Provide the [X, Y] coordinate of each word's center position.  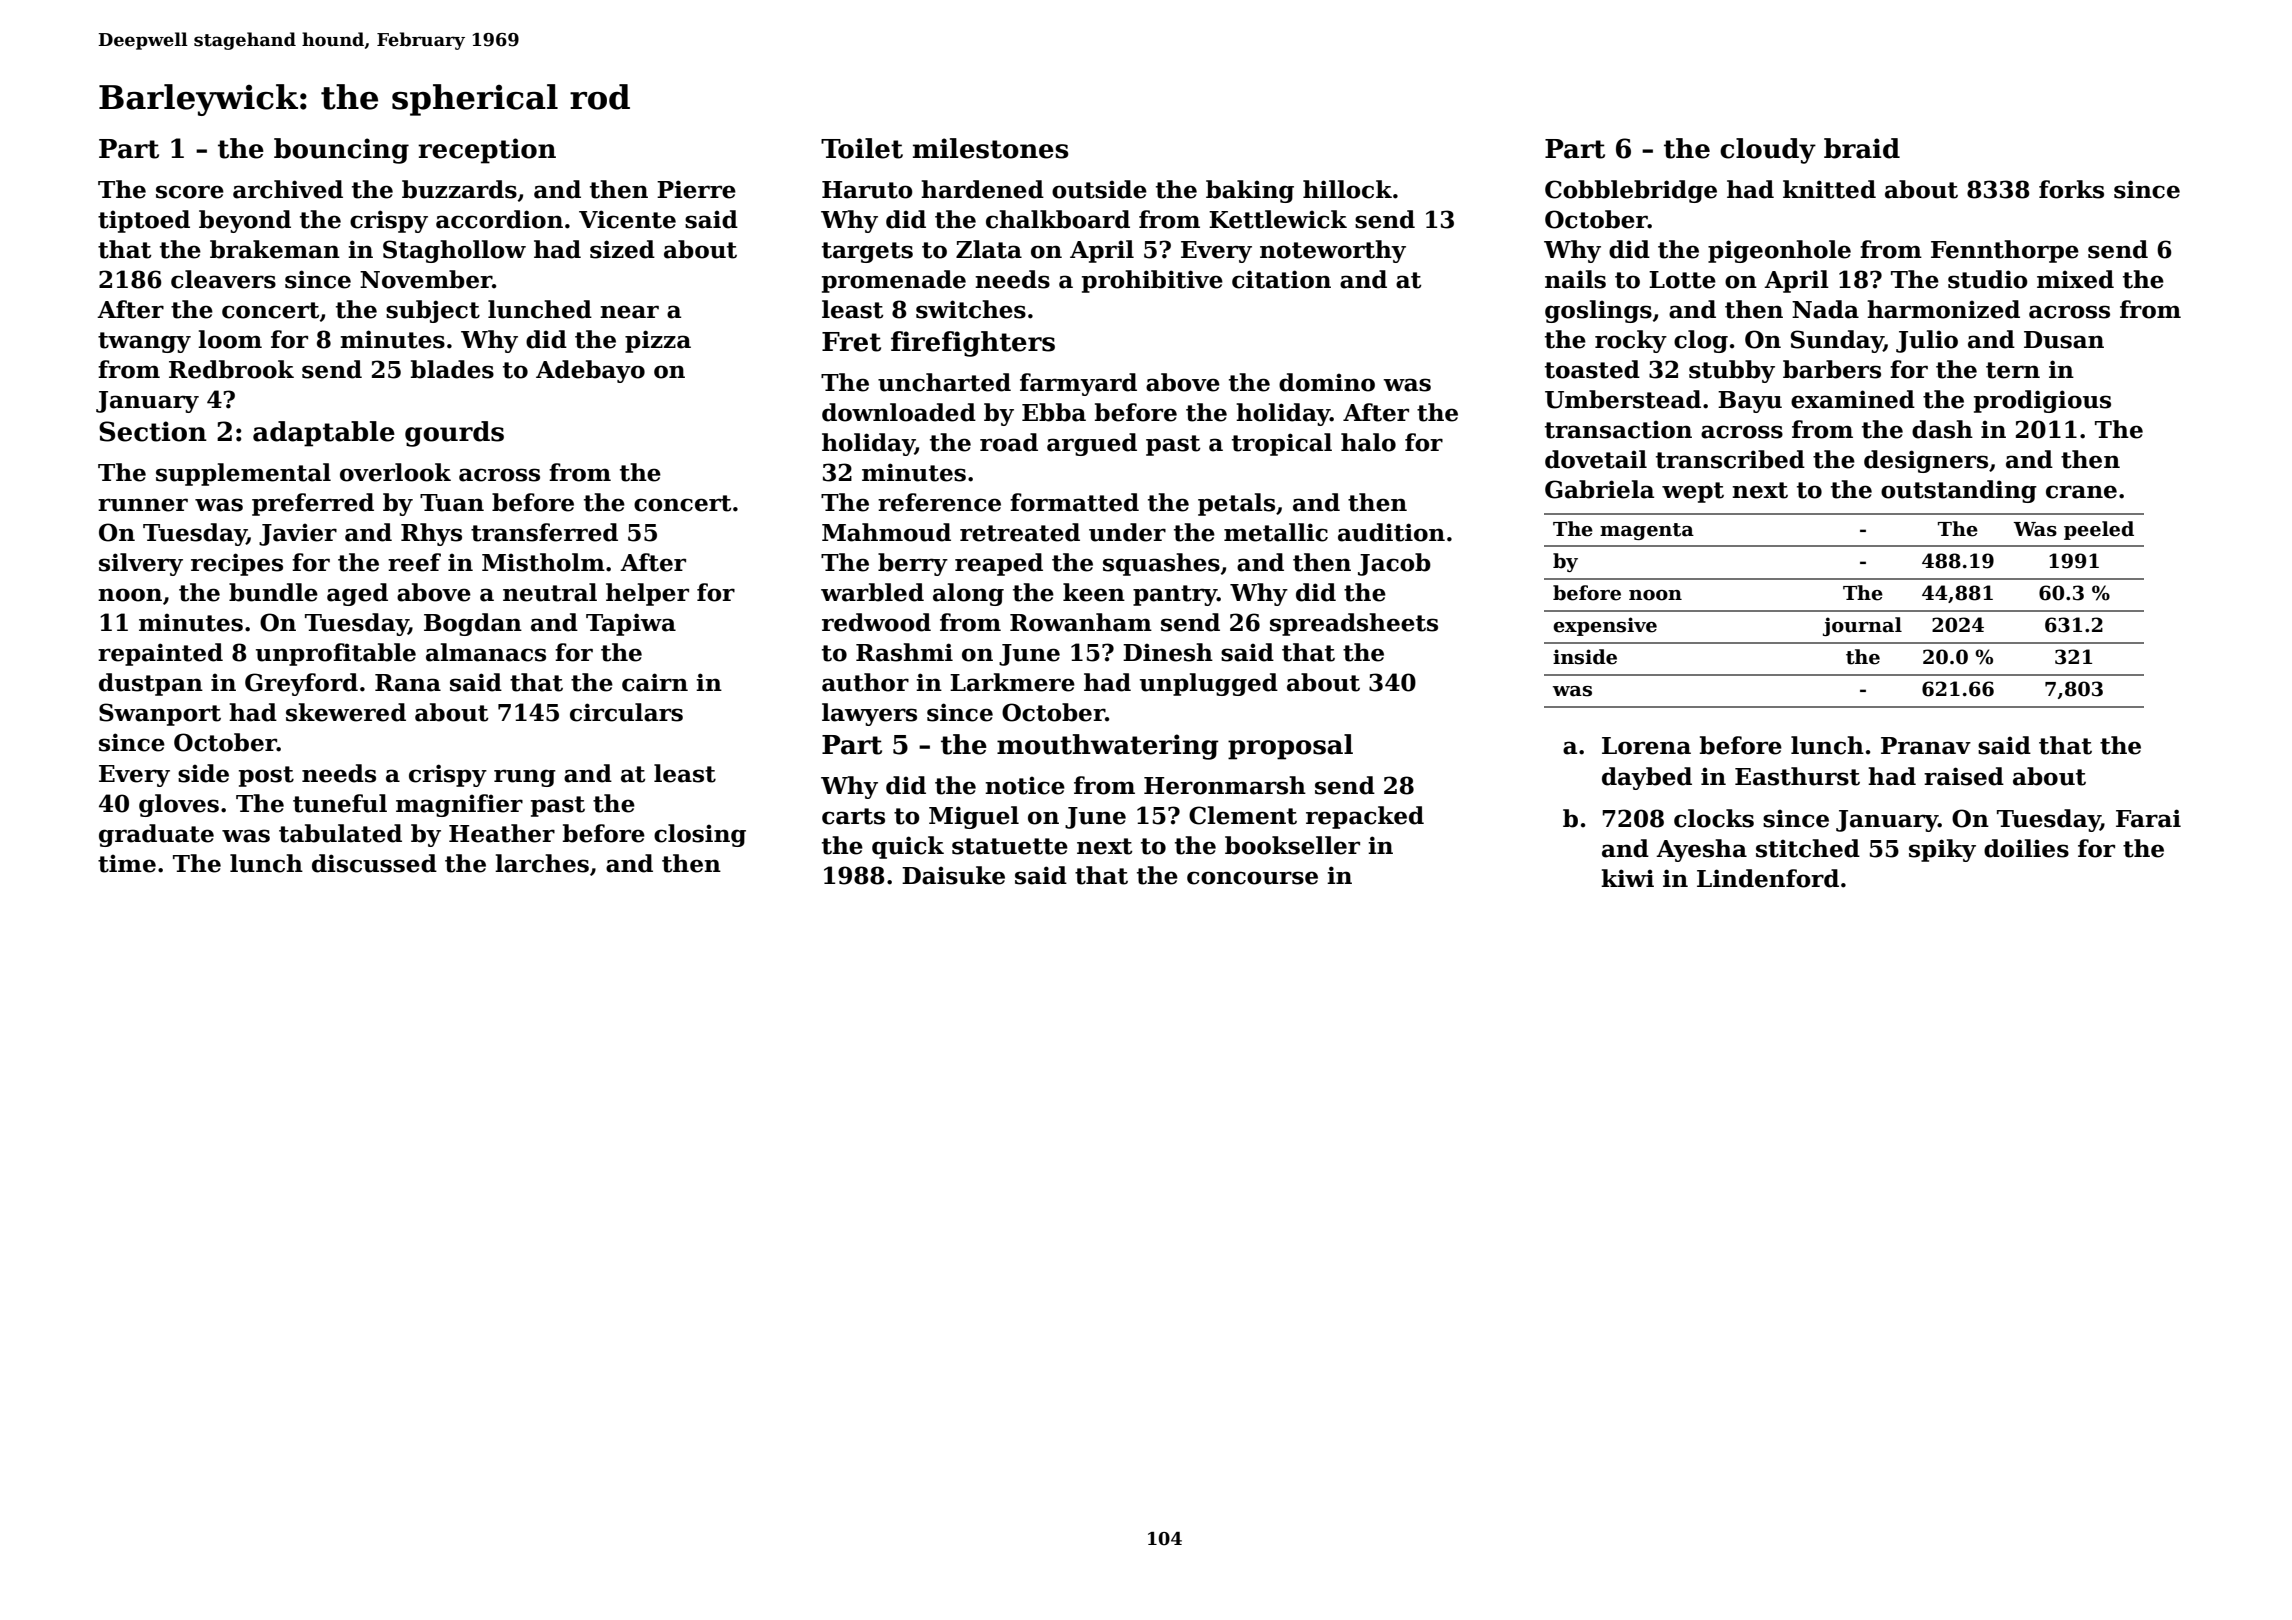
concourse [1252, 878]
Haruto [867, 190]
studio [1987, 279]
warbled [872, 592]
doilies [2026, 848]
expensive [1605, 626]
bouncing [341, 151]
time [127, 863]
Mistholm [543, 562]
